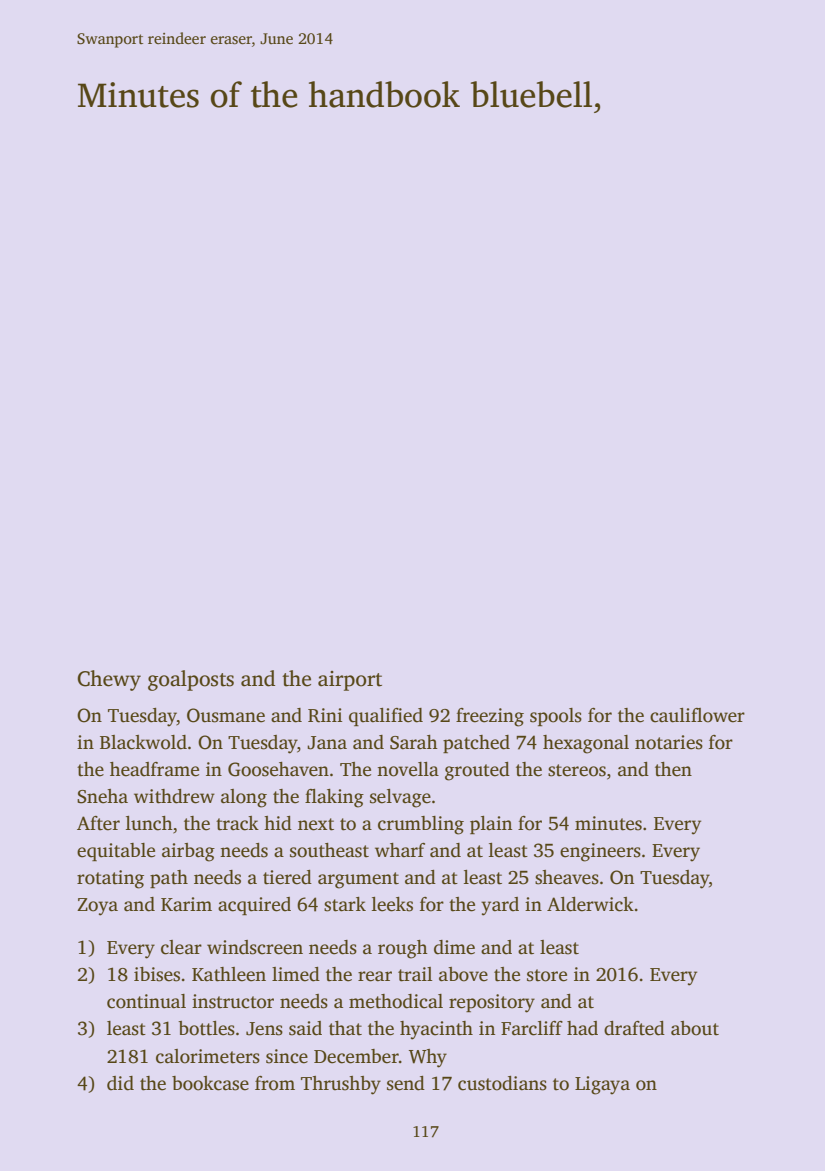 The width and height of the screenshot is (825, 1171). What do you see at coordinates (695, 1028) in the screenshot?
I see `about` at bounding box center [695, 1028].
